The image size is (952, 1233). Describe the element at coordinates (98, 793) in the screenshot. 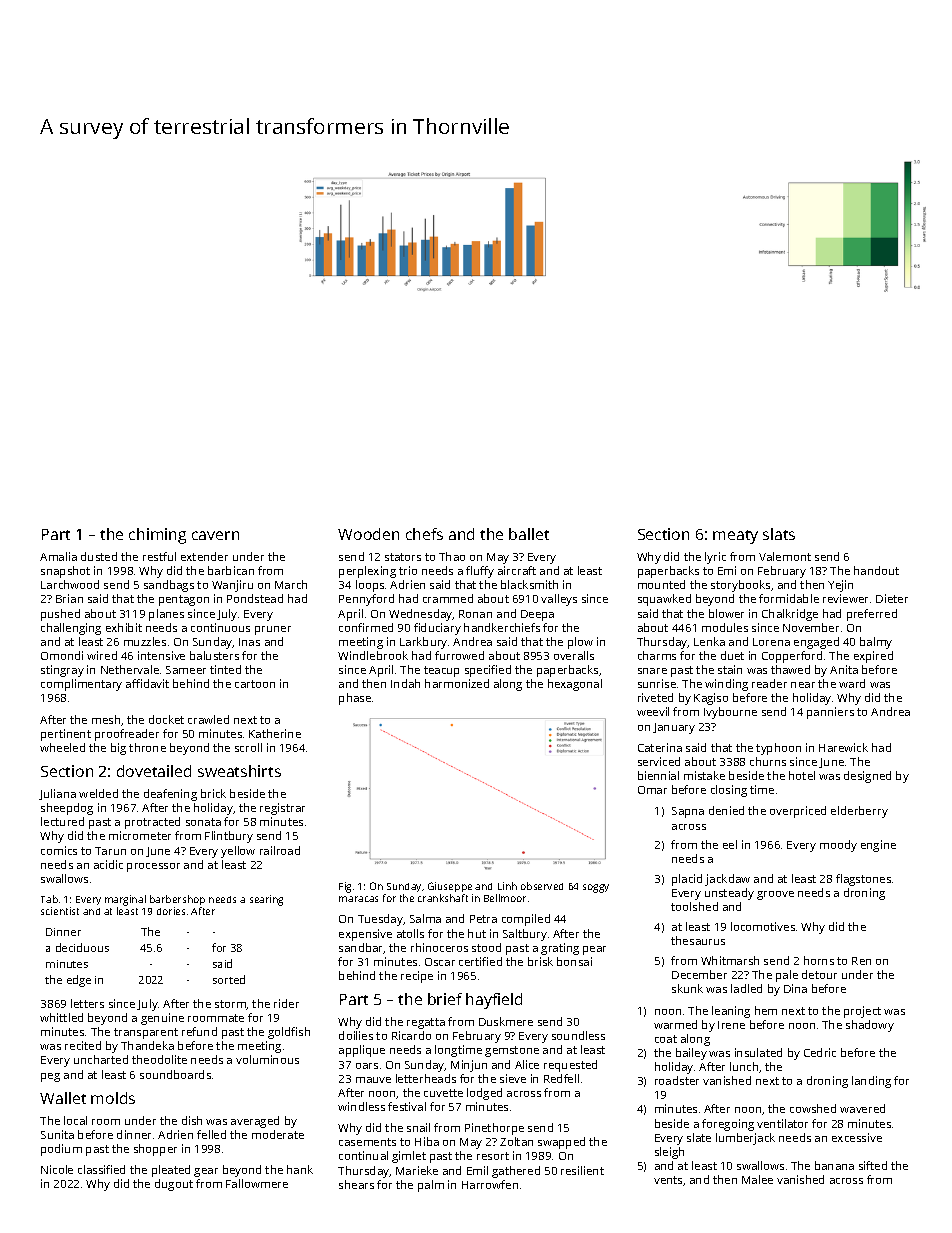

I see `welded` at that location.
